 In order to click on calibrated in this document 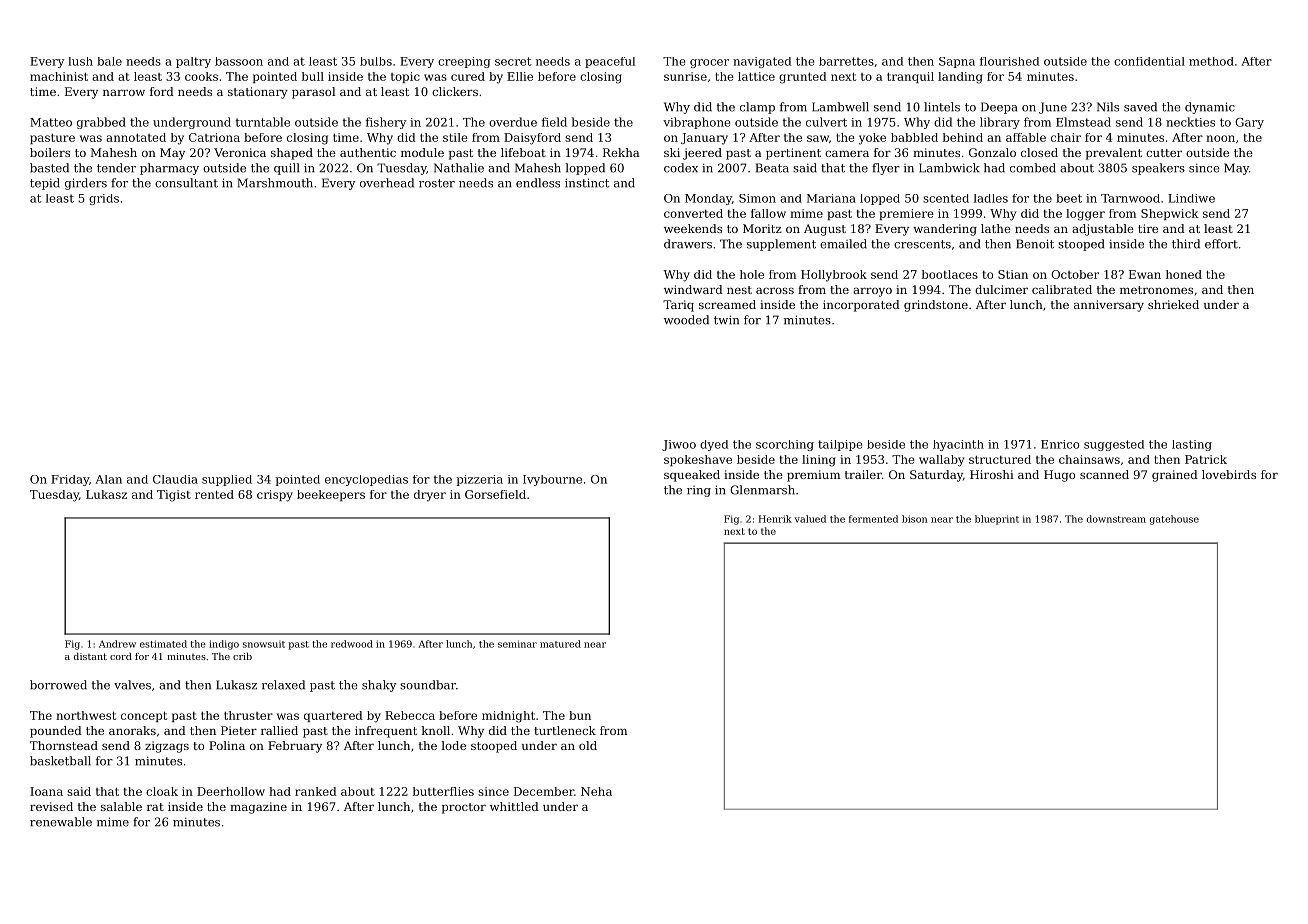, I will do `click(1062, 289)`.
